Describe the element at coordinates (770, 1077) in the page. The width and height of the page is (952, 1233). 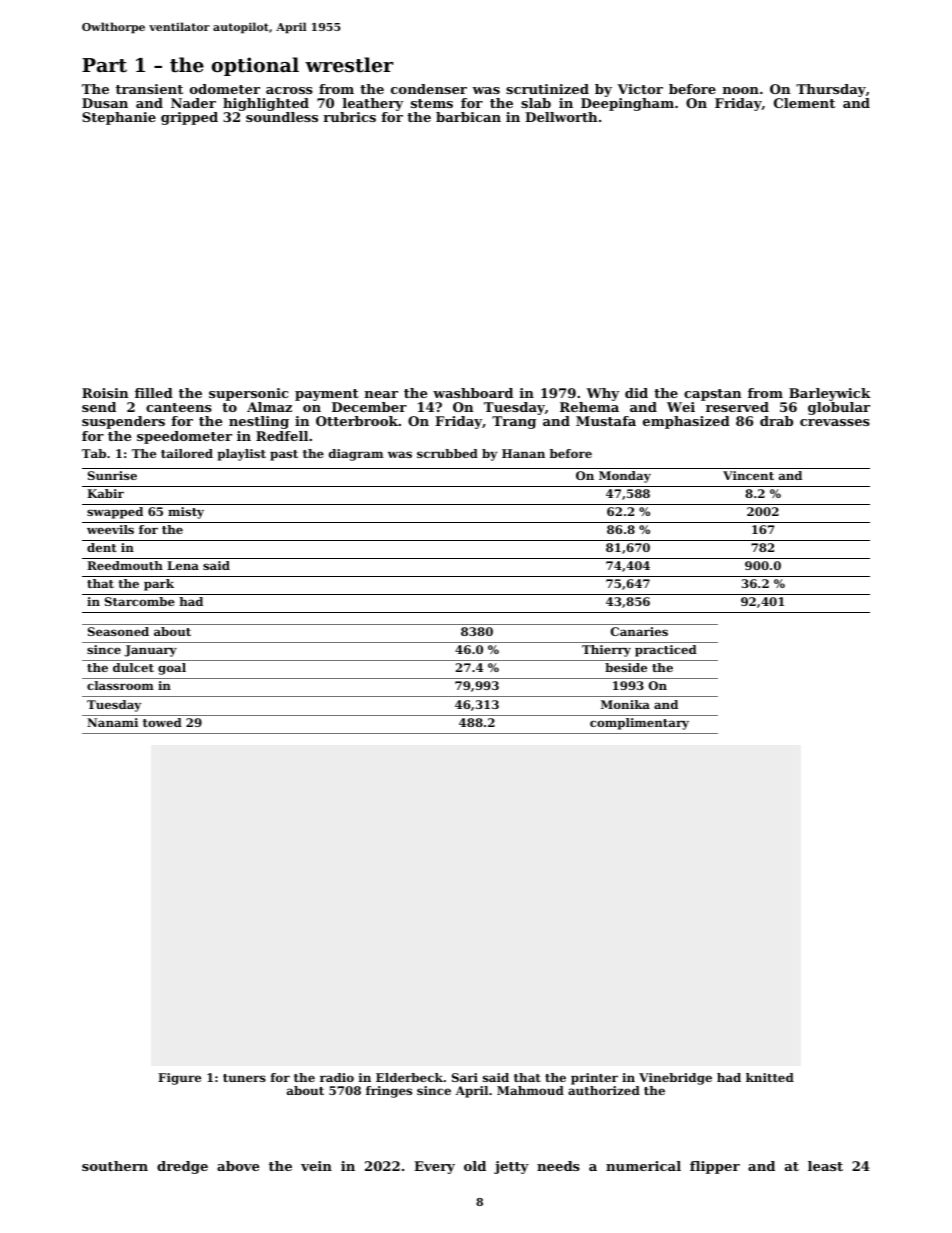
I see `knitted` at that location.
